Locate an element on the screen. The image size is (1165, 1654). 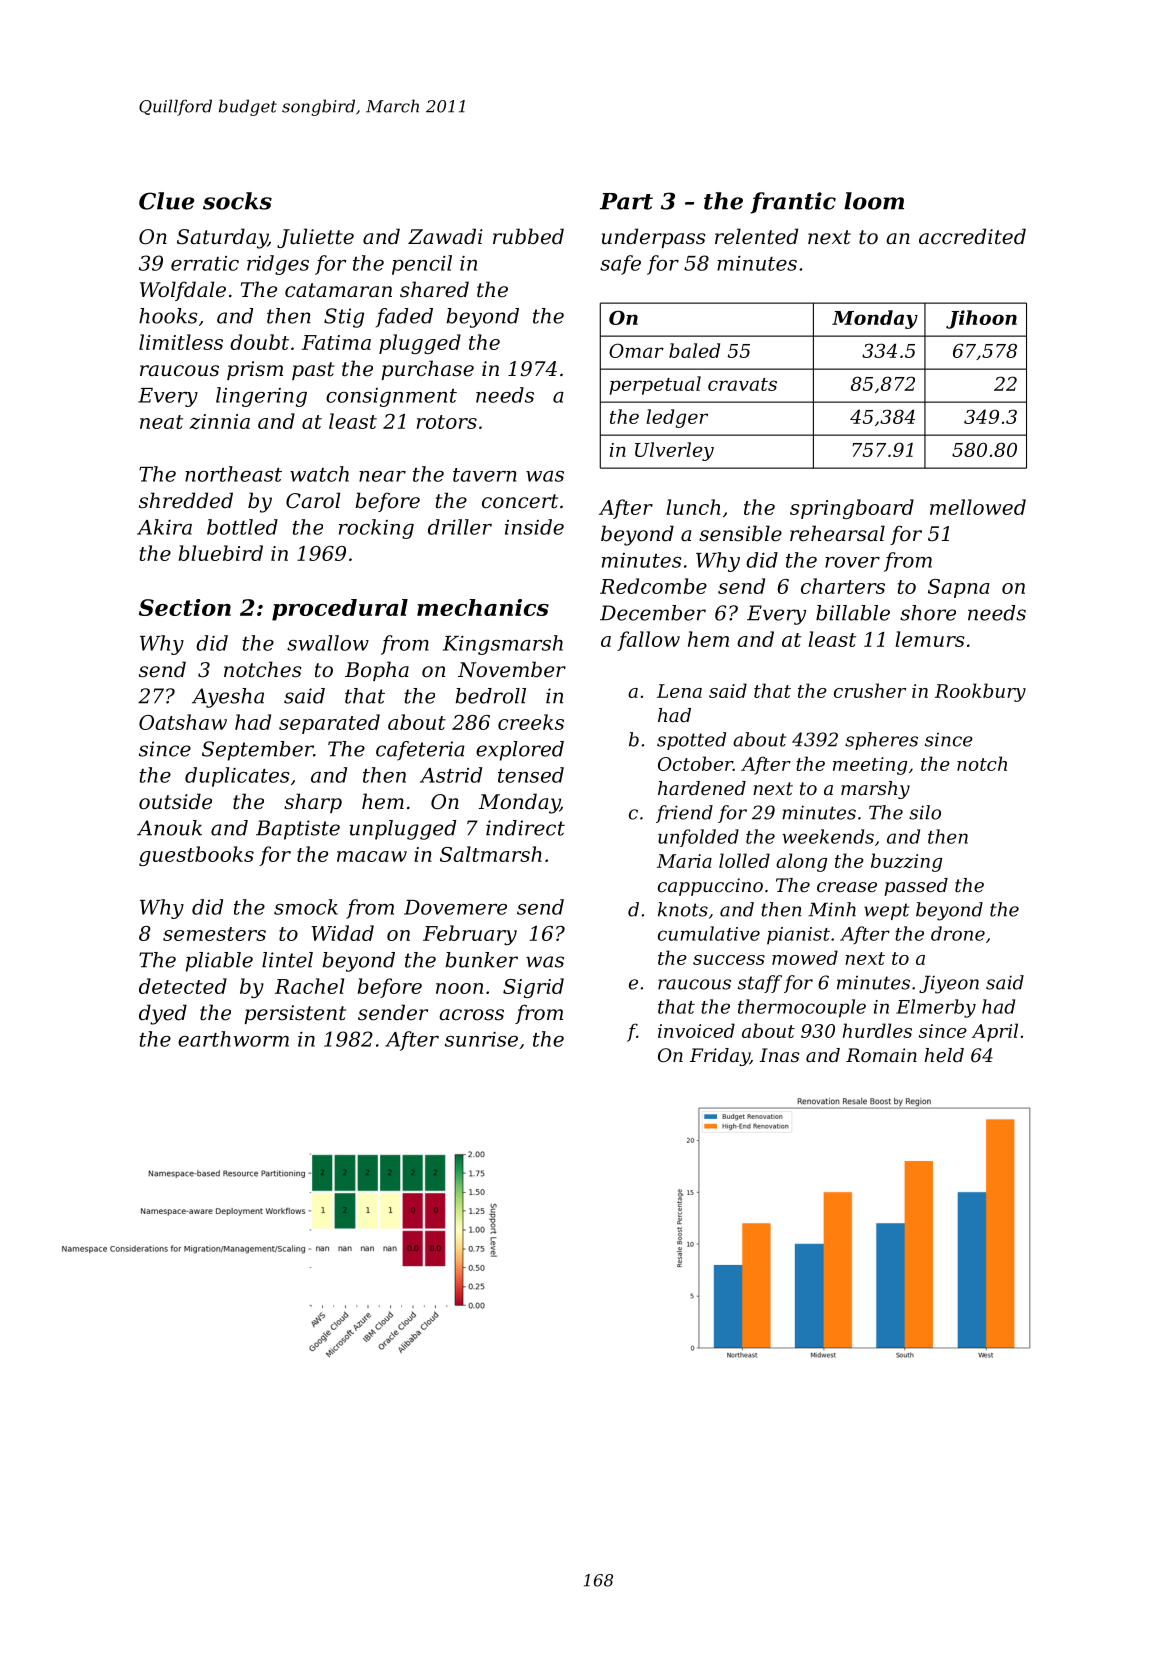
mellowed is located at coordinates (978, 507).
